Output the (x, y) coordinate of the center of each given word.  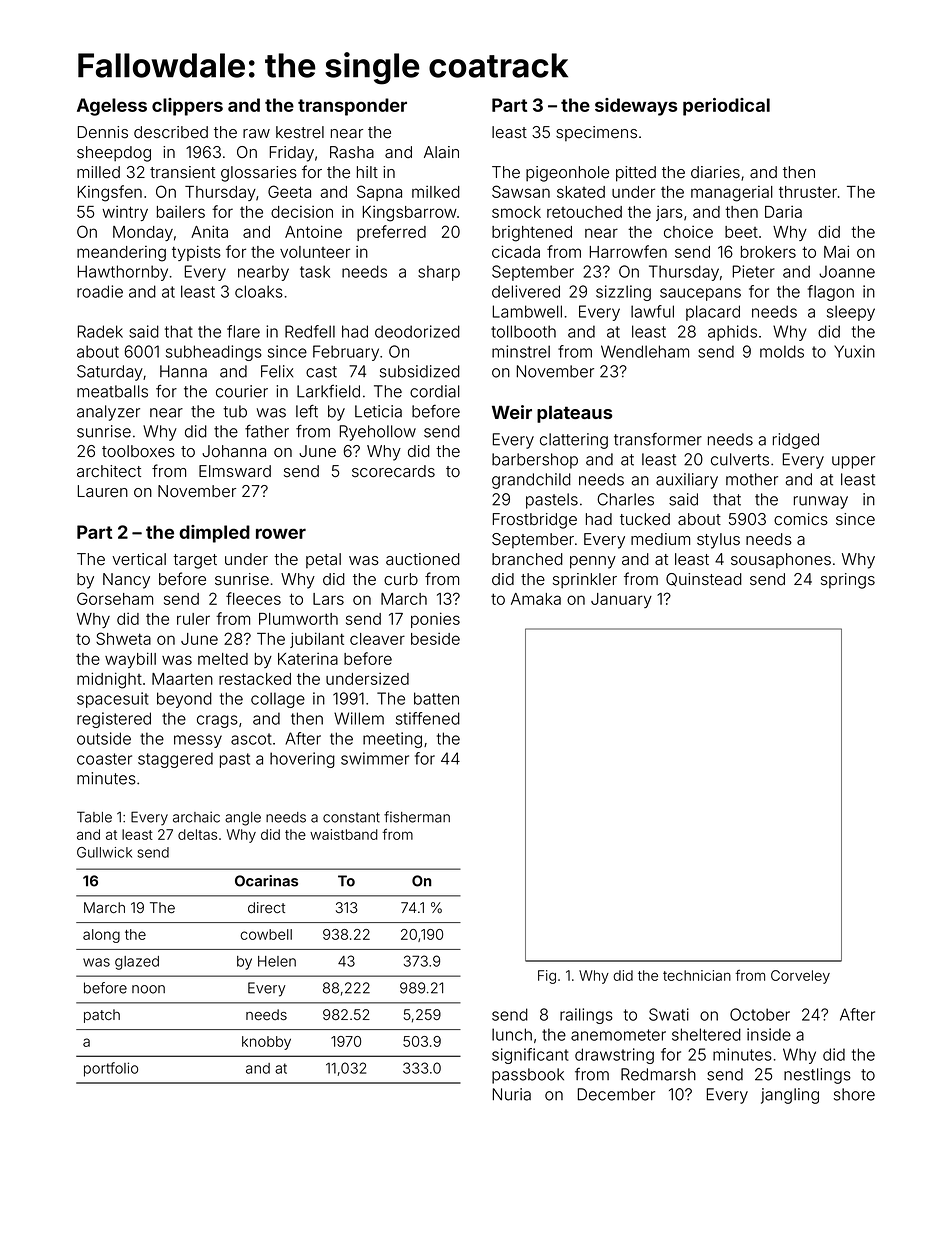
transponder (352, 107)
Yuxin (854, 351)
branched (527, 559)
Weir (512, 412)
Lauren (103, 491)
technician (697, 975)
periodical (726, 107)
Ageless (112, 107)
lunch (512, 1034)
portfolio (111, 1069)
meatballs (112, 391)
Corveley (800, 977)
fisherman (417, 817)
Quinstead (704, 579)
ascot (251, 739)
